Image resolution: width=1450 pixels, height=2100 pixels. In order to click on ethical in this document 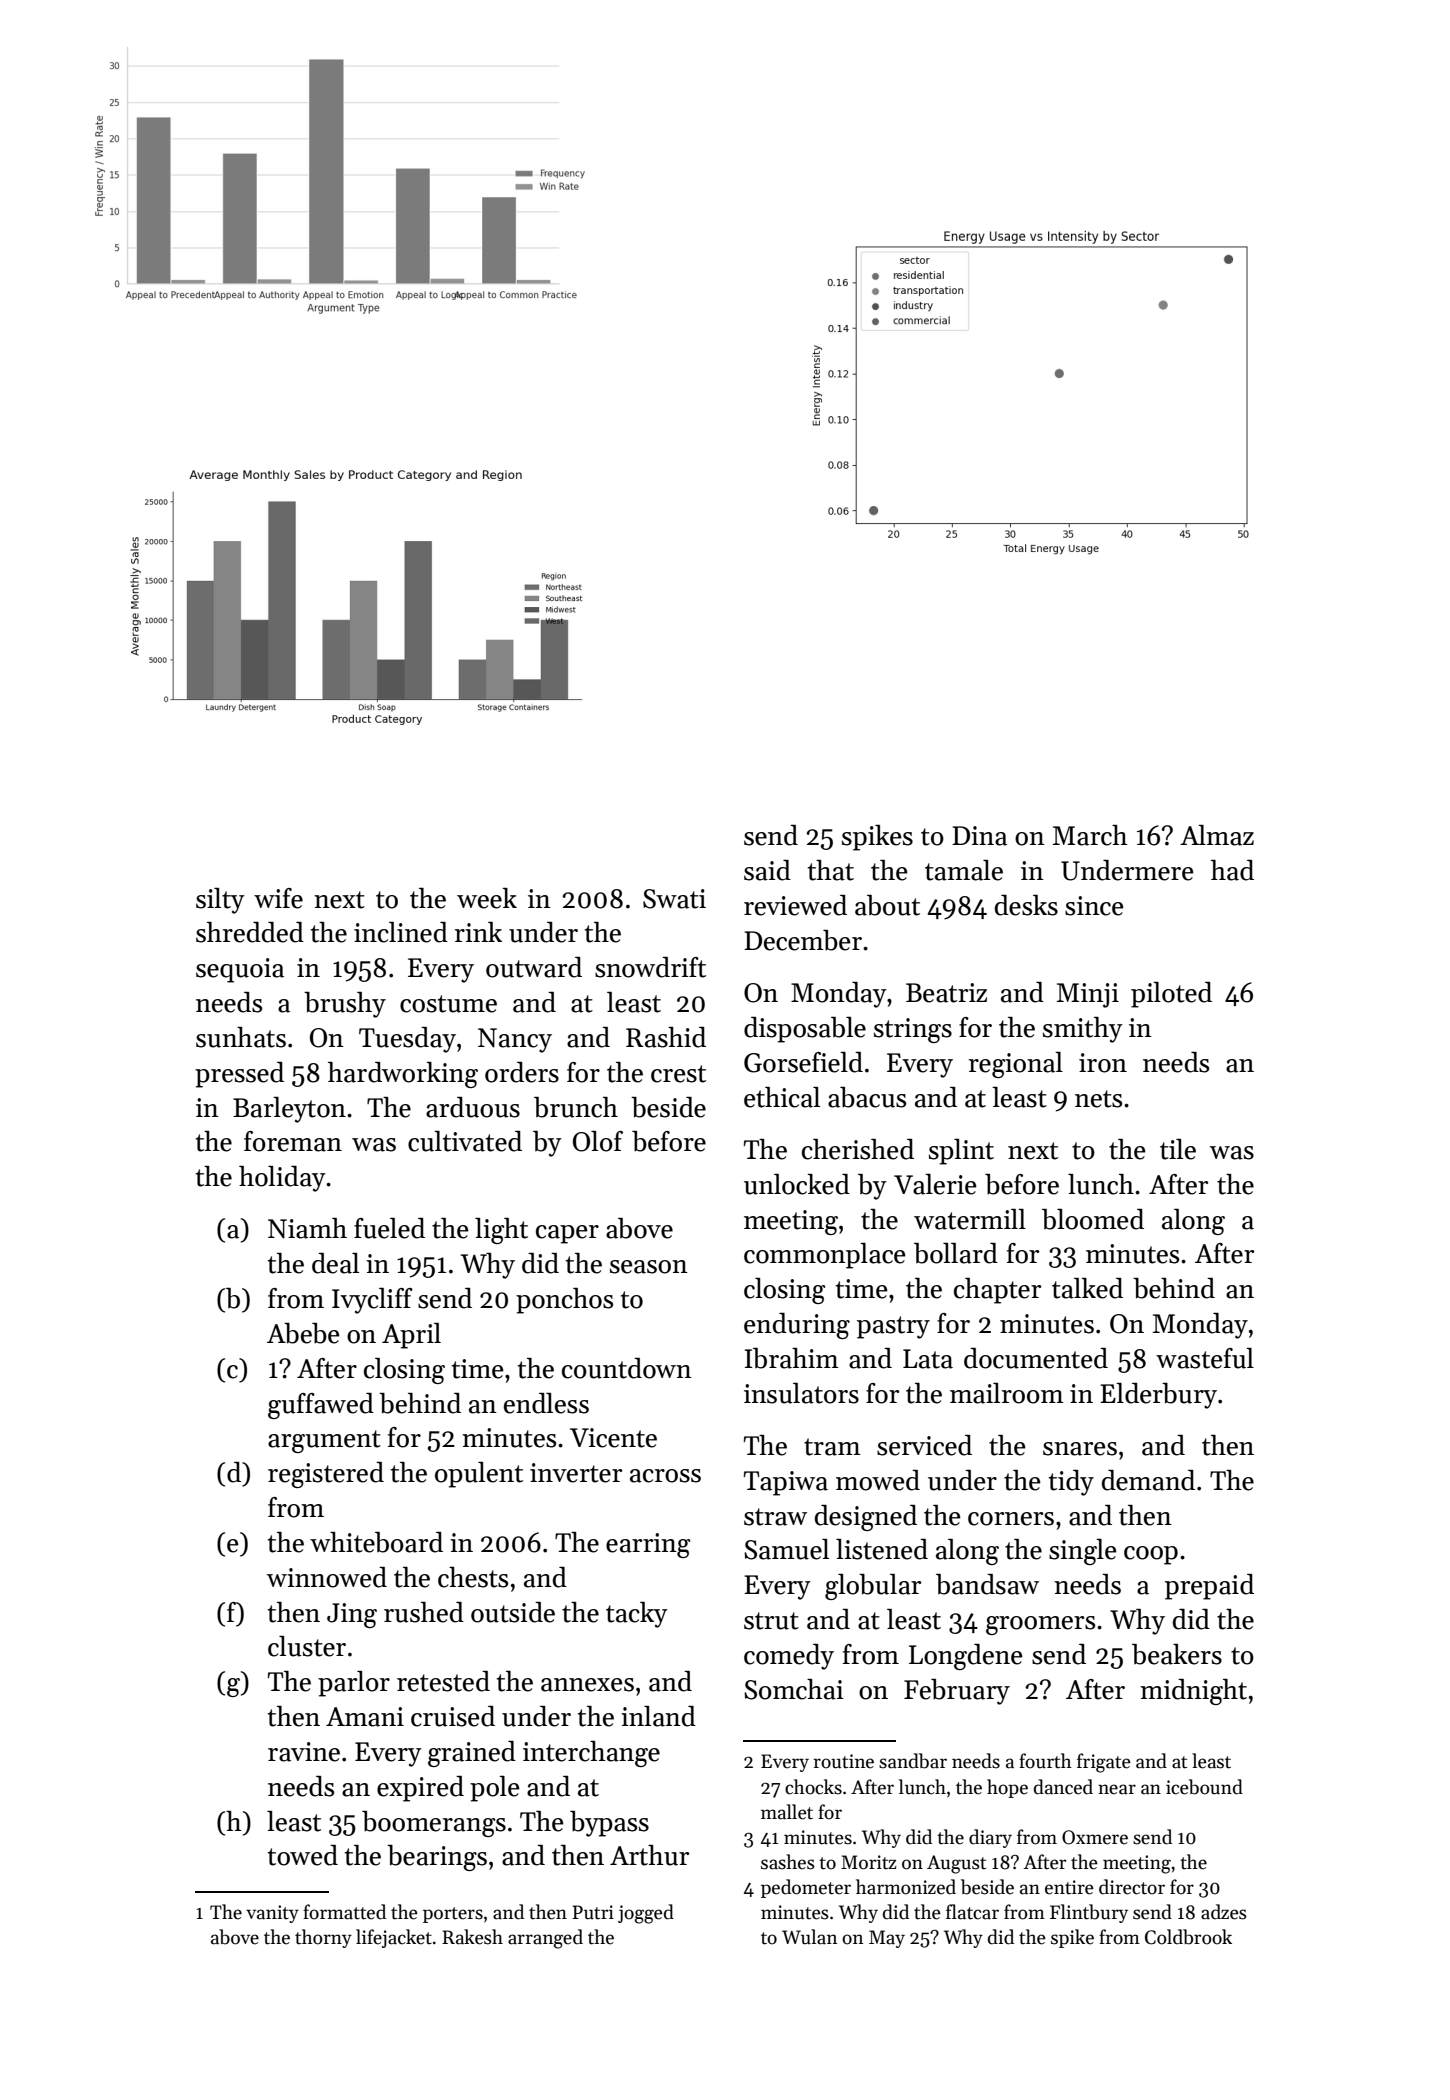, I will do `click(782, 1097)`.
